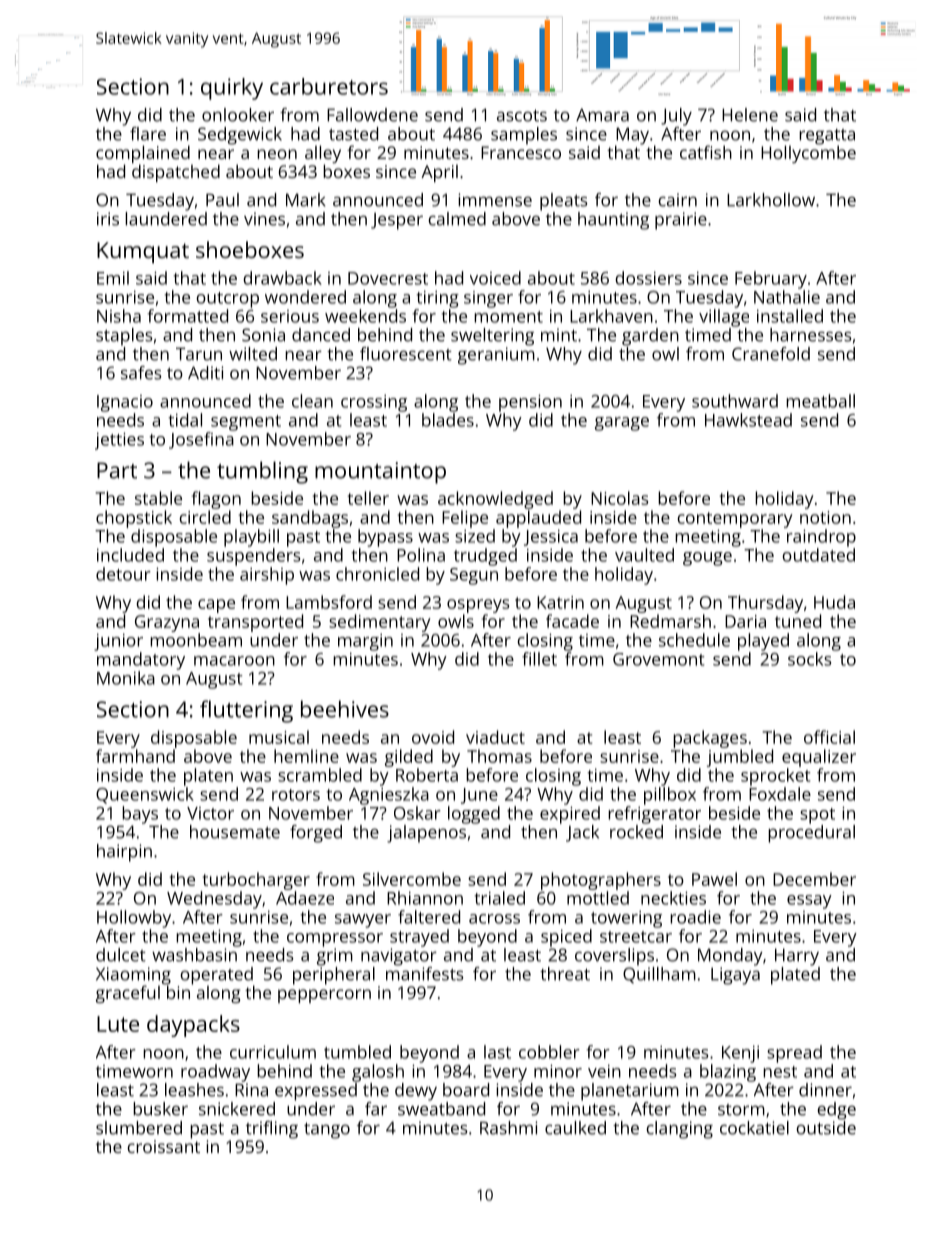 The image size is (952, 1233). What do you see at coordinates (163, 1146) in the screenshot?
I see `croissant` at bounding box center [163, 1146].
